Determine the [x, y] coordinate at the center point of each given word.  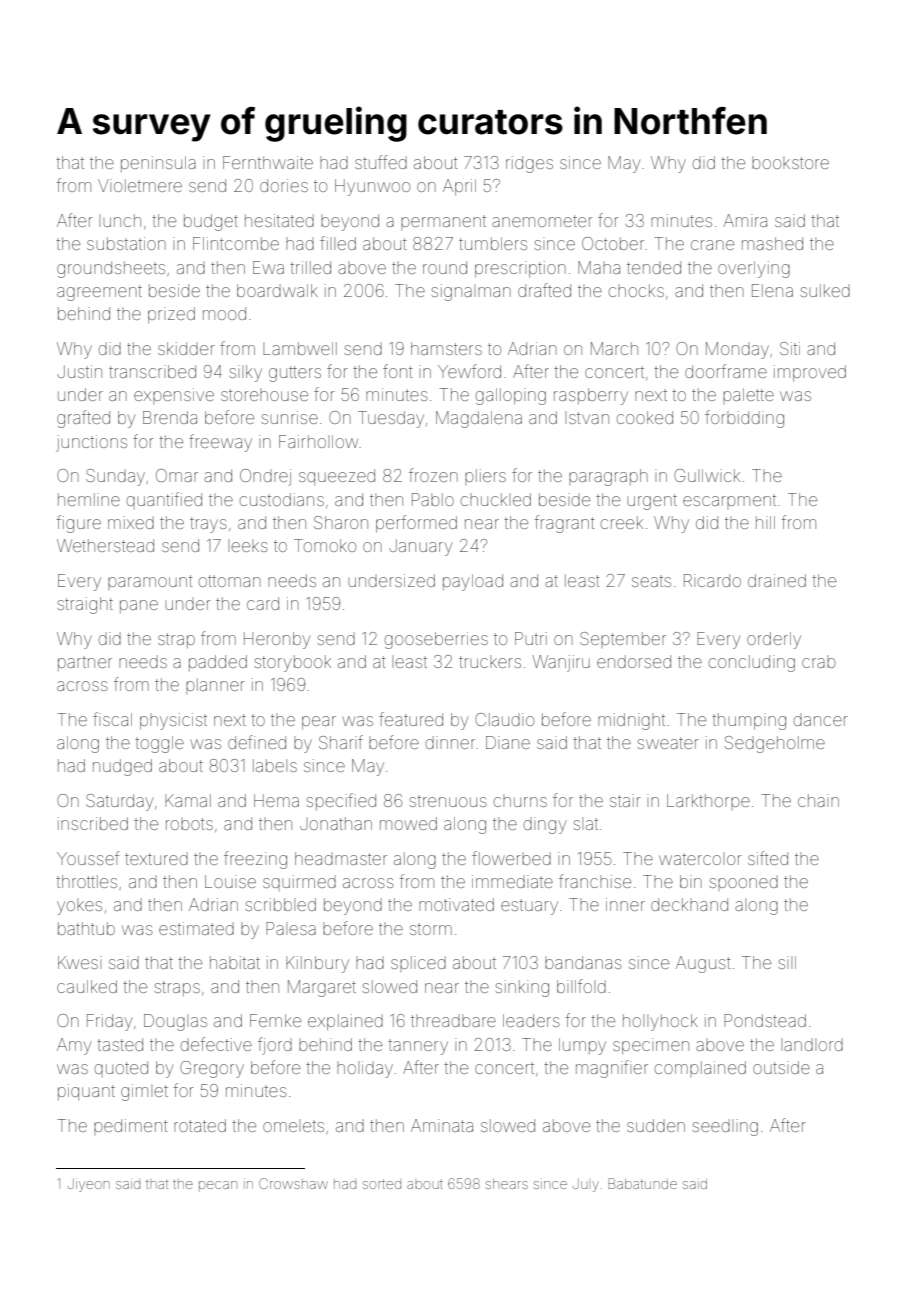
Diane [508, 742]
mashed [772, 243]
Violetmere [140, 185]
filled [338, 243]
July [586, 1185]
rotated [200, 1125]
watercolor [700, 858]
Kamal [188, 800]
